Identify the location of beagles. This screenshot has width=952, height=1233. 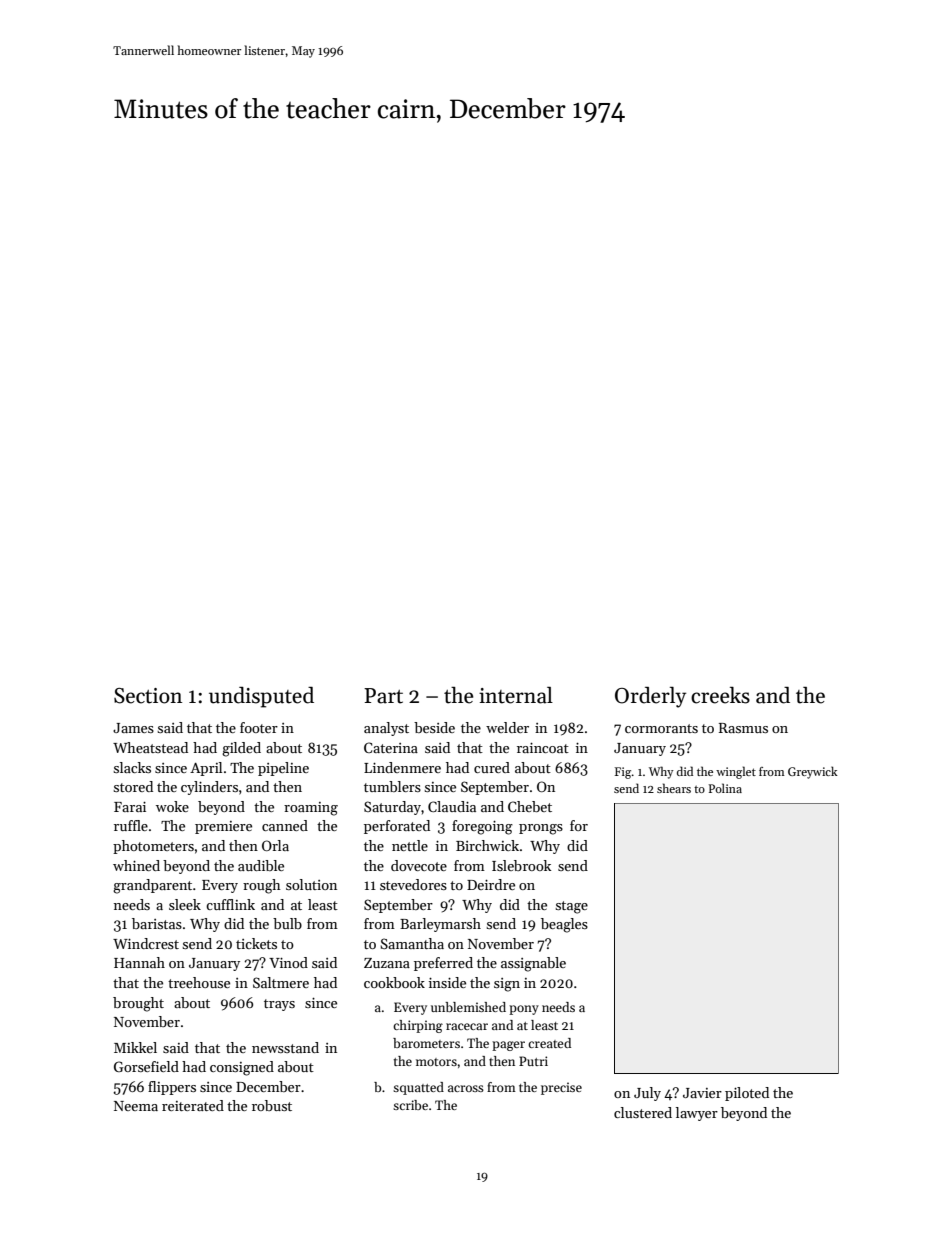
(564, 925).
